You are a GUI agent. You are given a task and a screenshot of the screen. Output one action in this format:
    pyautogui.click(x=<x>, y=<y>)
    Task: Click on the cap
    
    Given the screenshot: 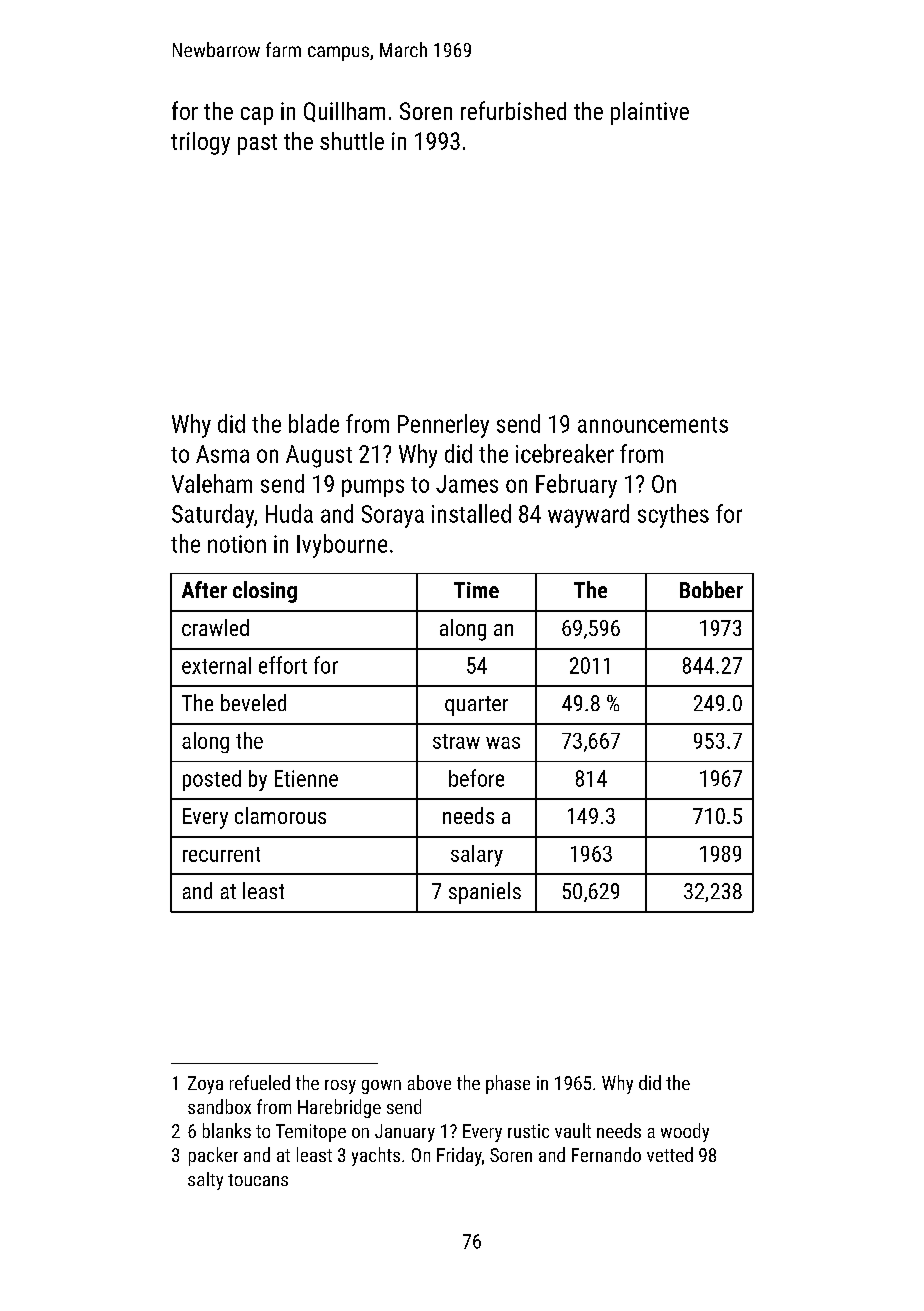 What is the action you would take?
    pyautogui.click(x=257, y=116)
